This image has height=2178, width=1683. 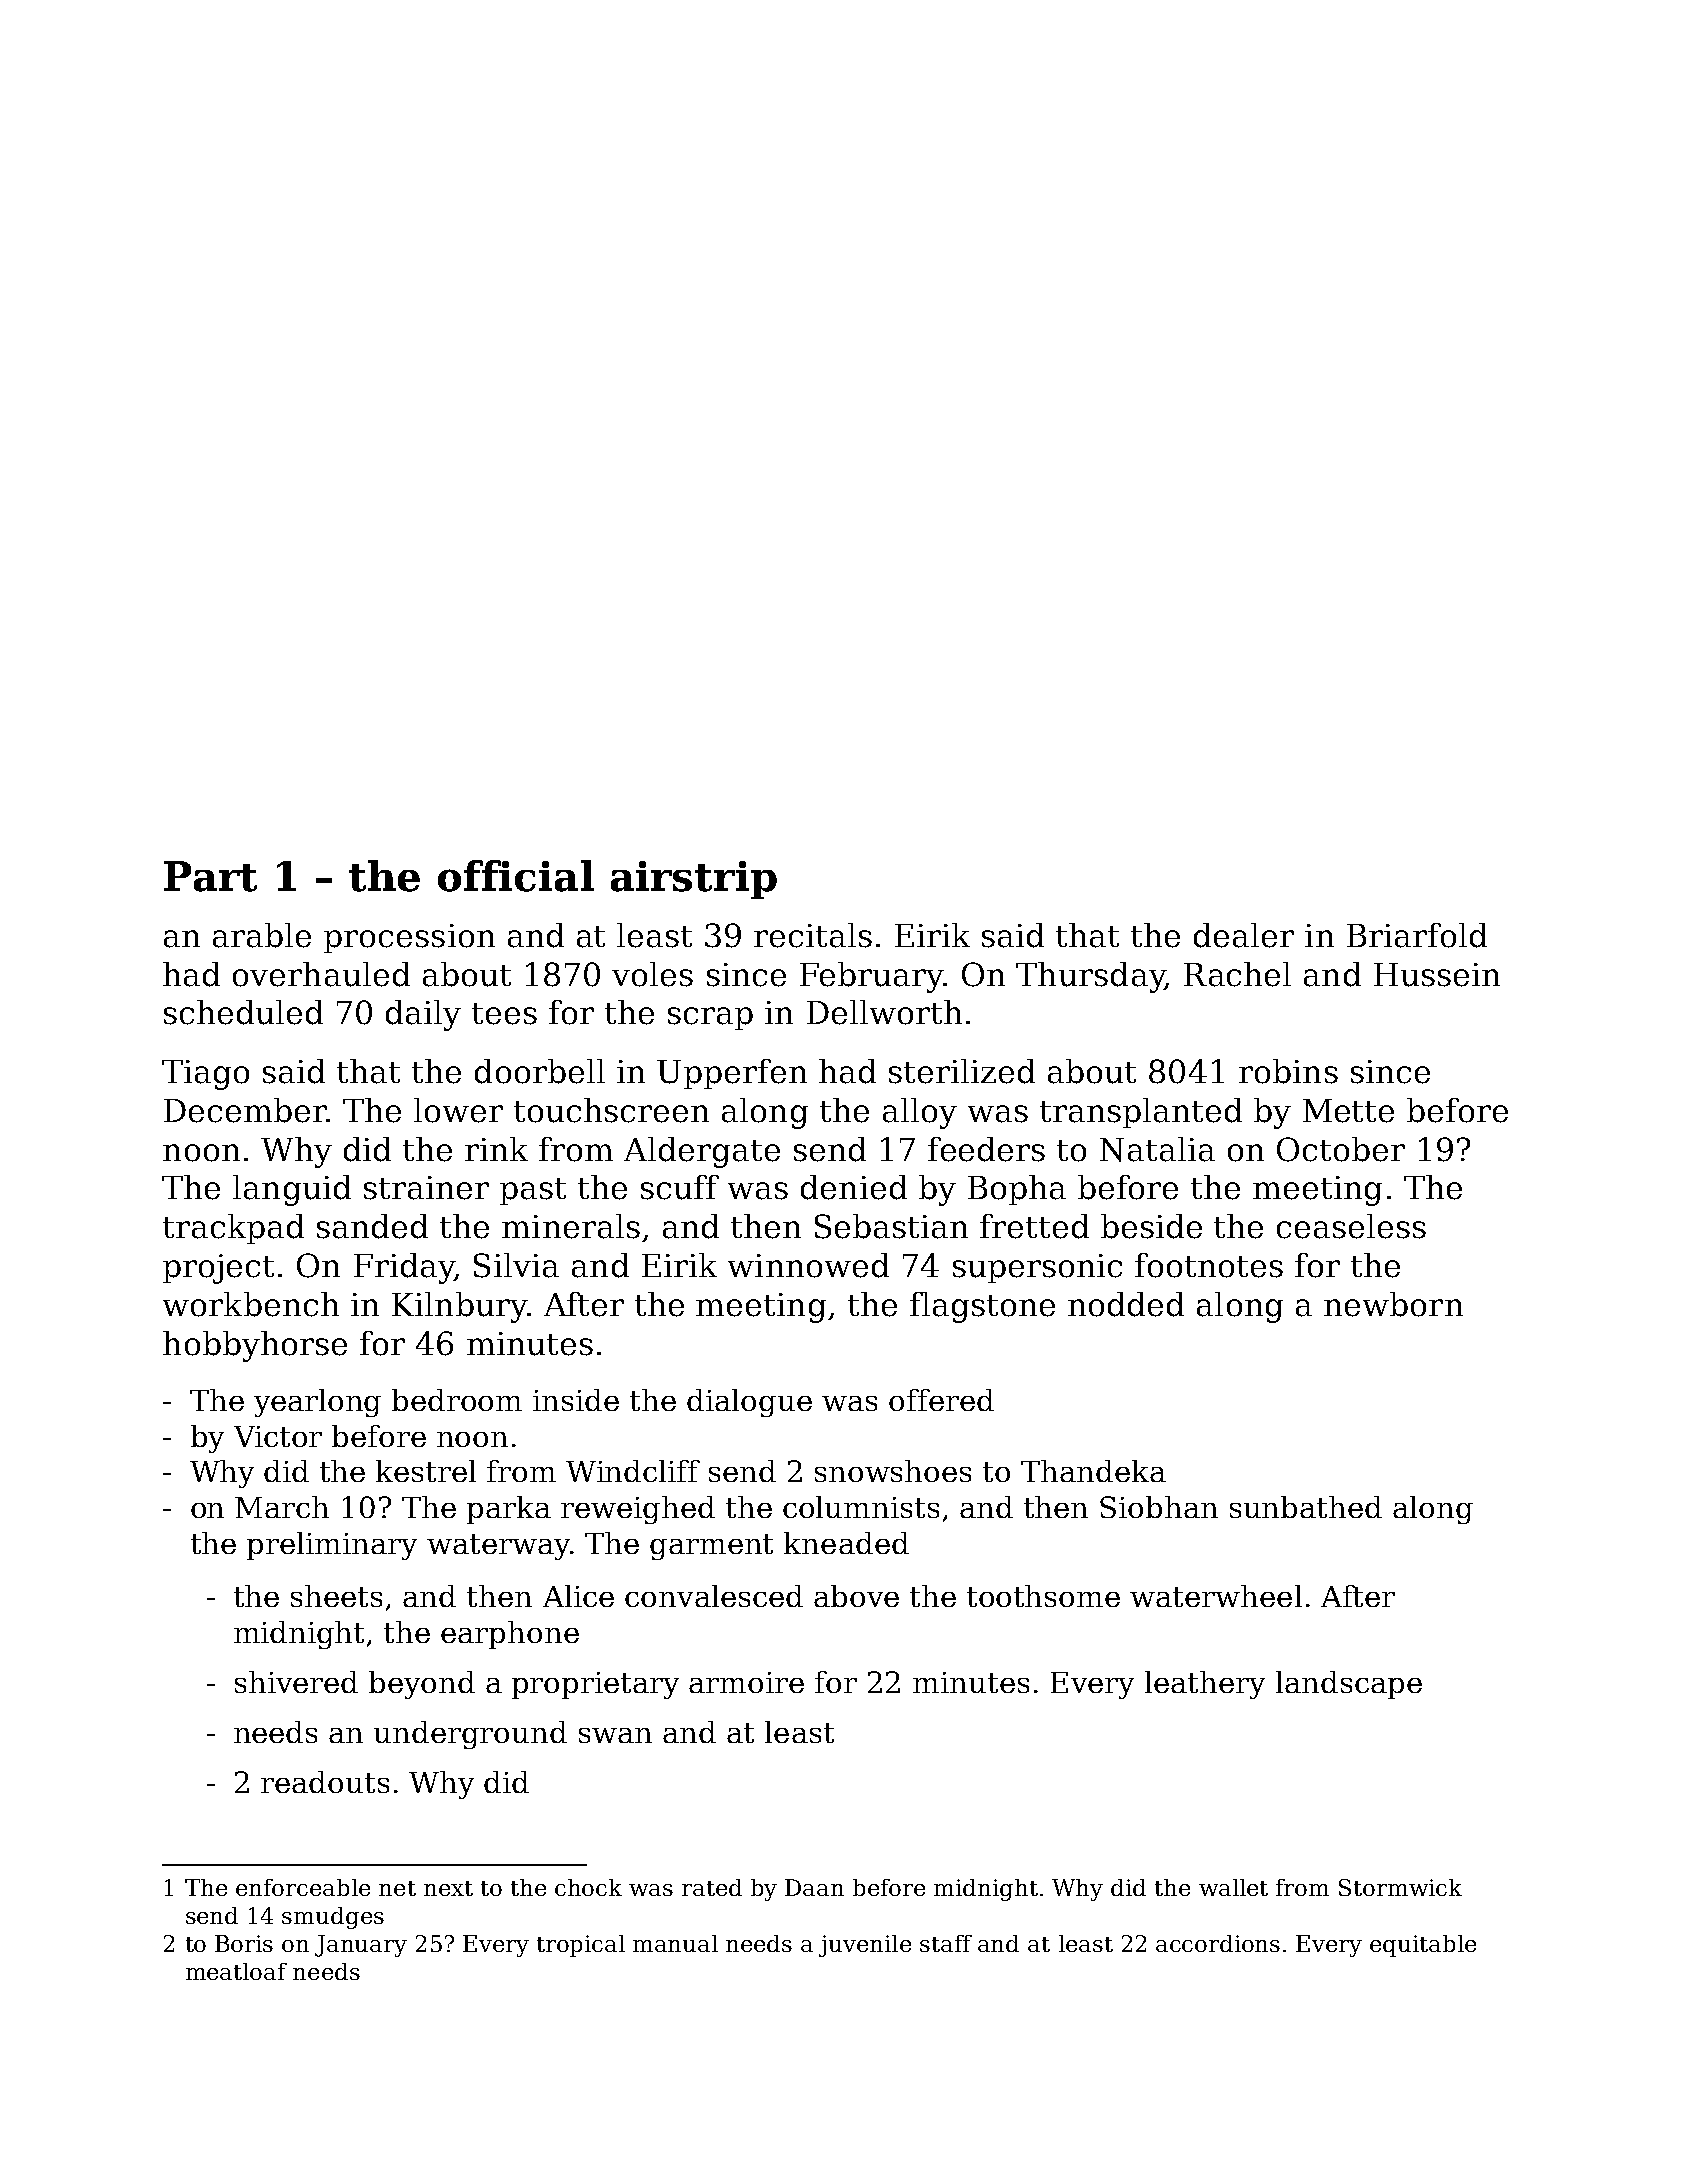 I want to click on enforceable, so click(x=303, y=1887).
